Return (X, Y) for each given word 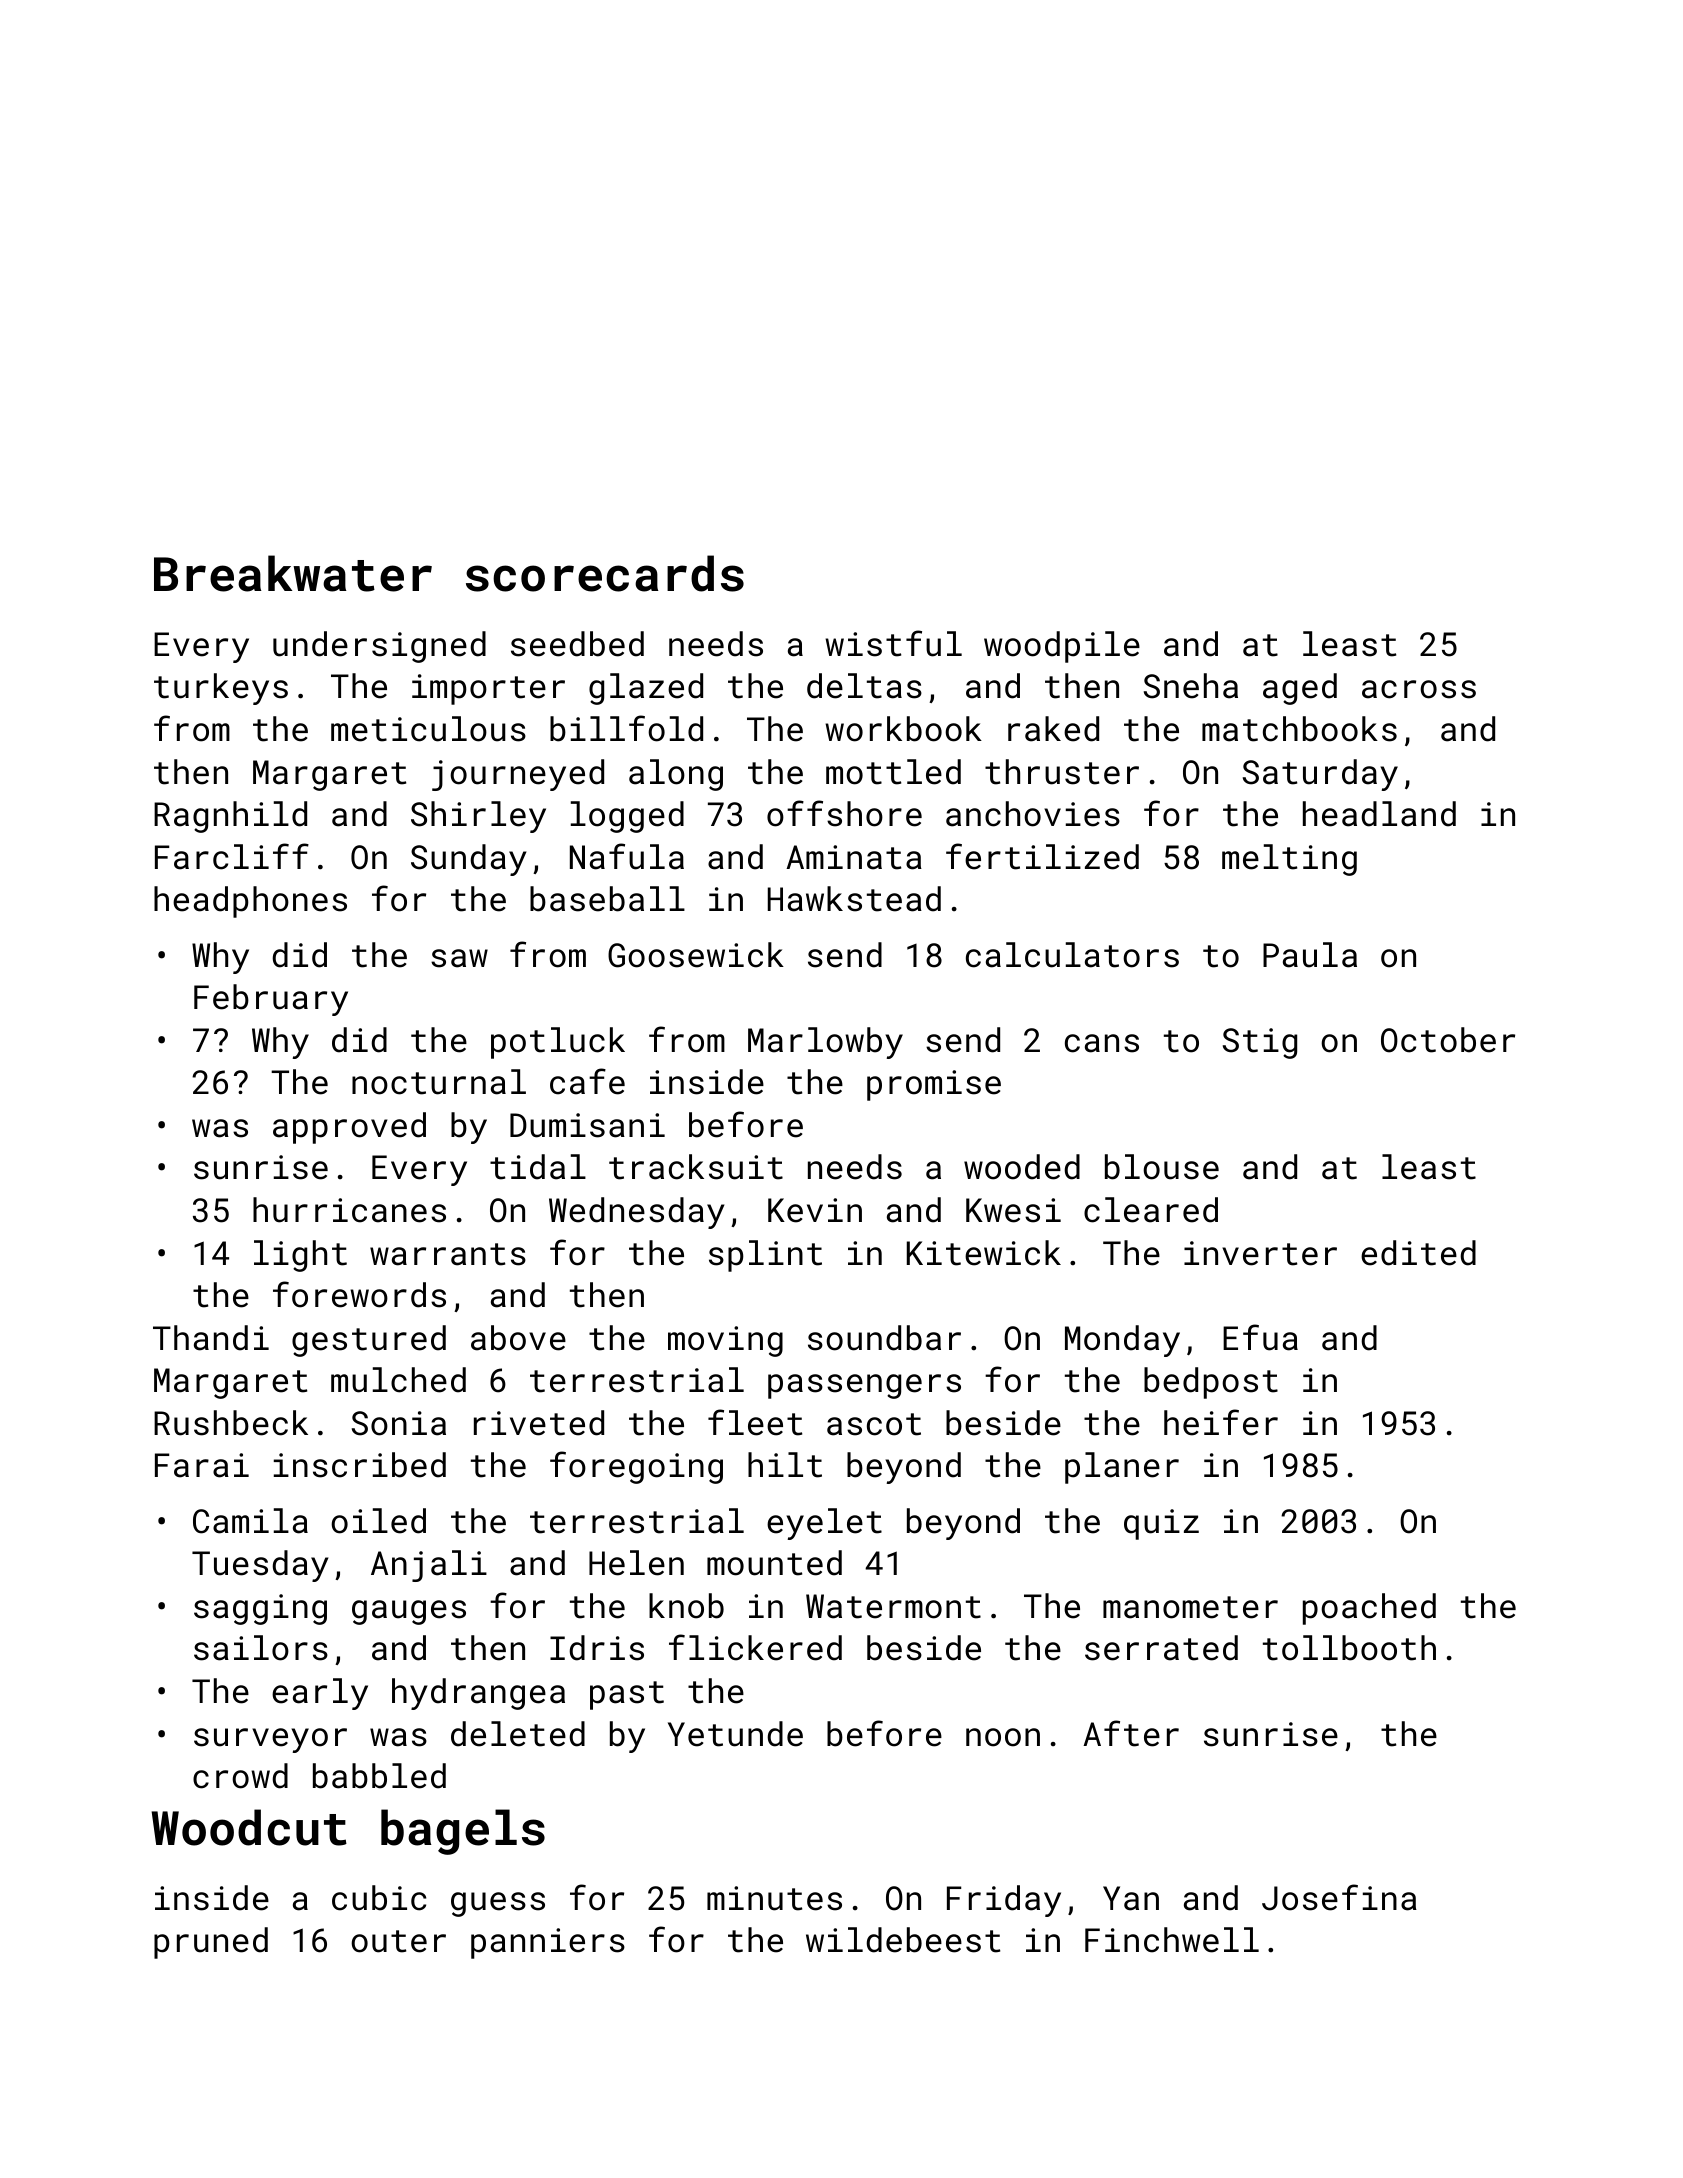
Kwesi (1013, 1210)
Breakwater (293, 573)
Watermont (893, 1606)
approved (349, 1128)
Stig (1260, 1043)
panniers (548, 1943)
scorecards (605, 573)
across (1419, 689)
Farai (202, 1465)
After (1131, 1733)
